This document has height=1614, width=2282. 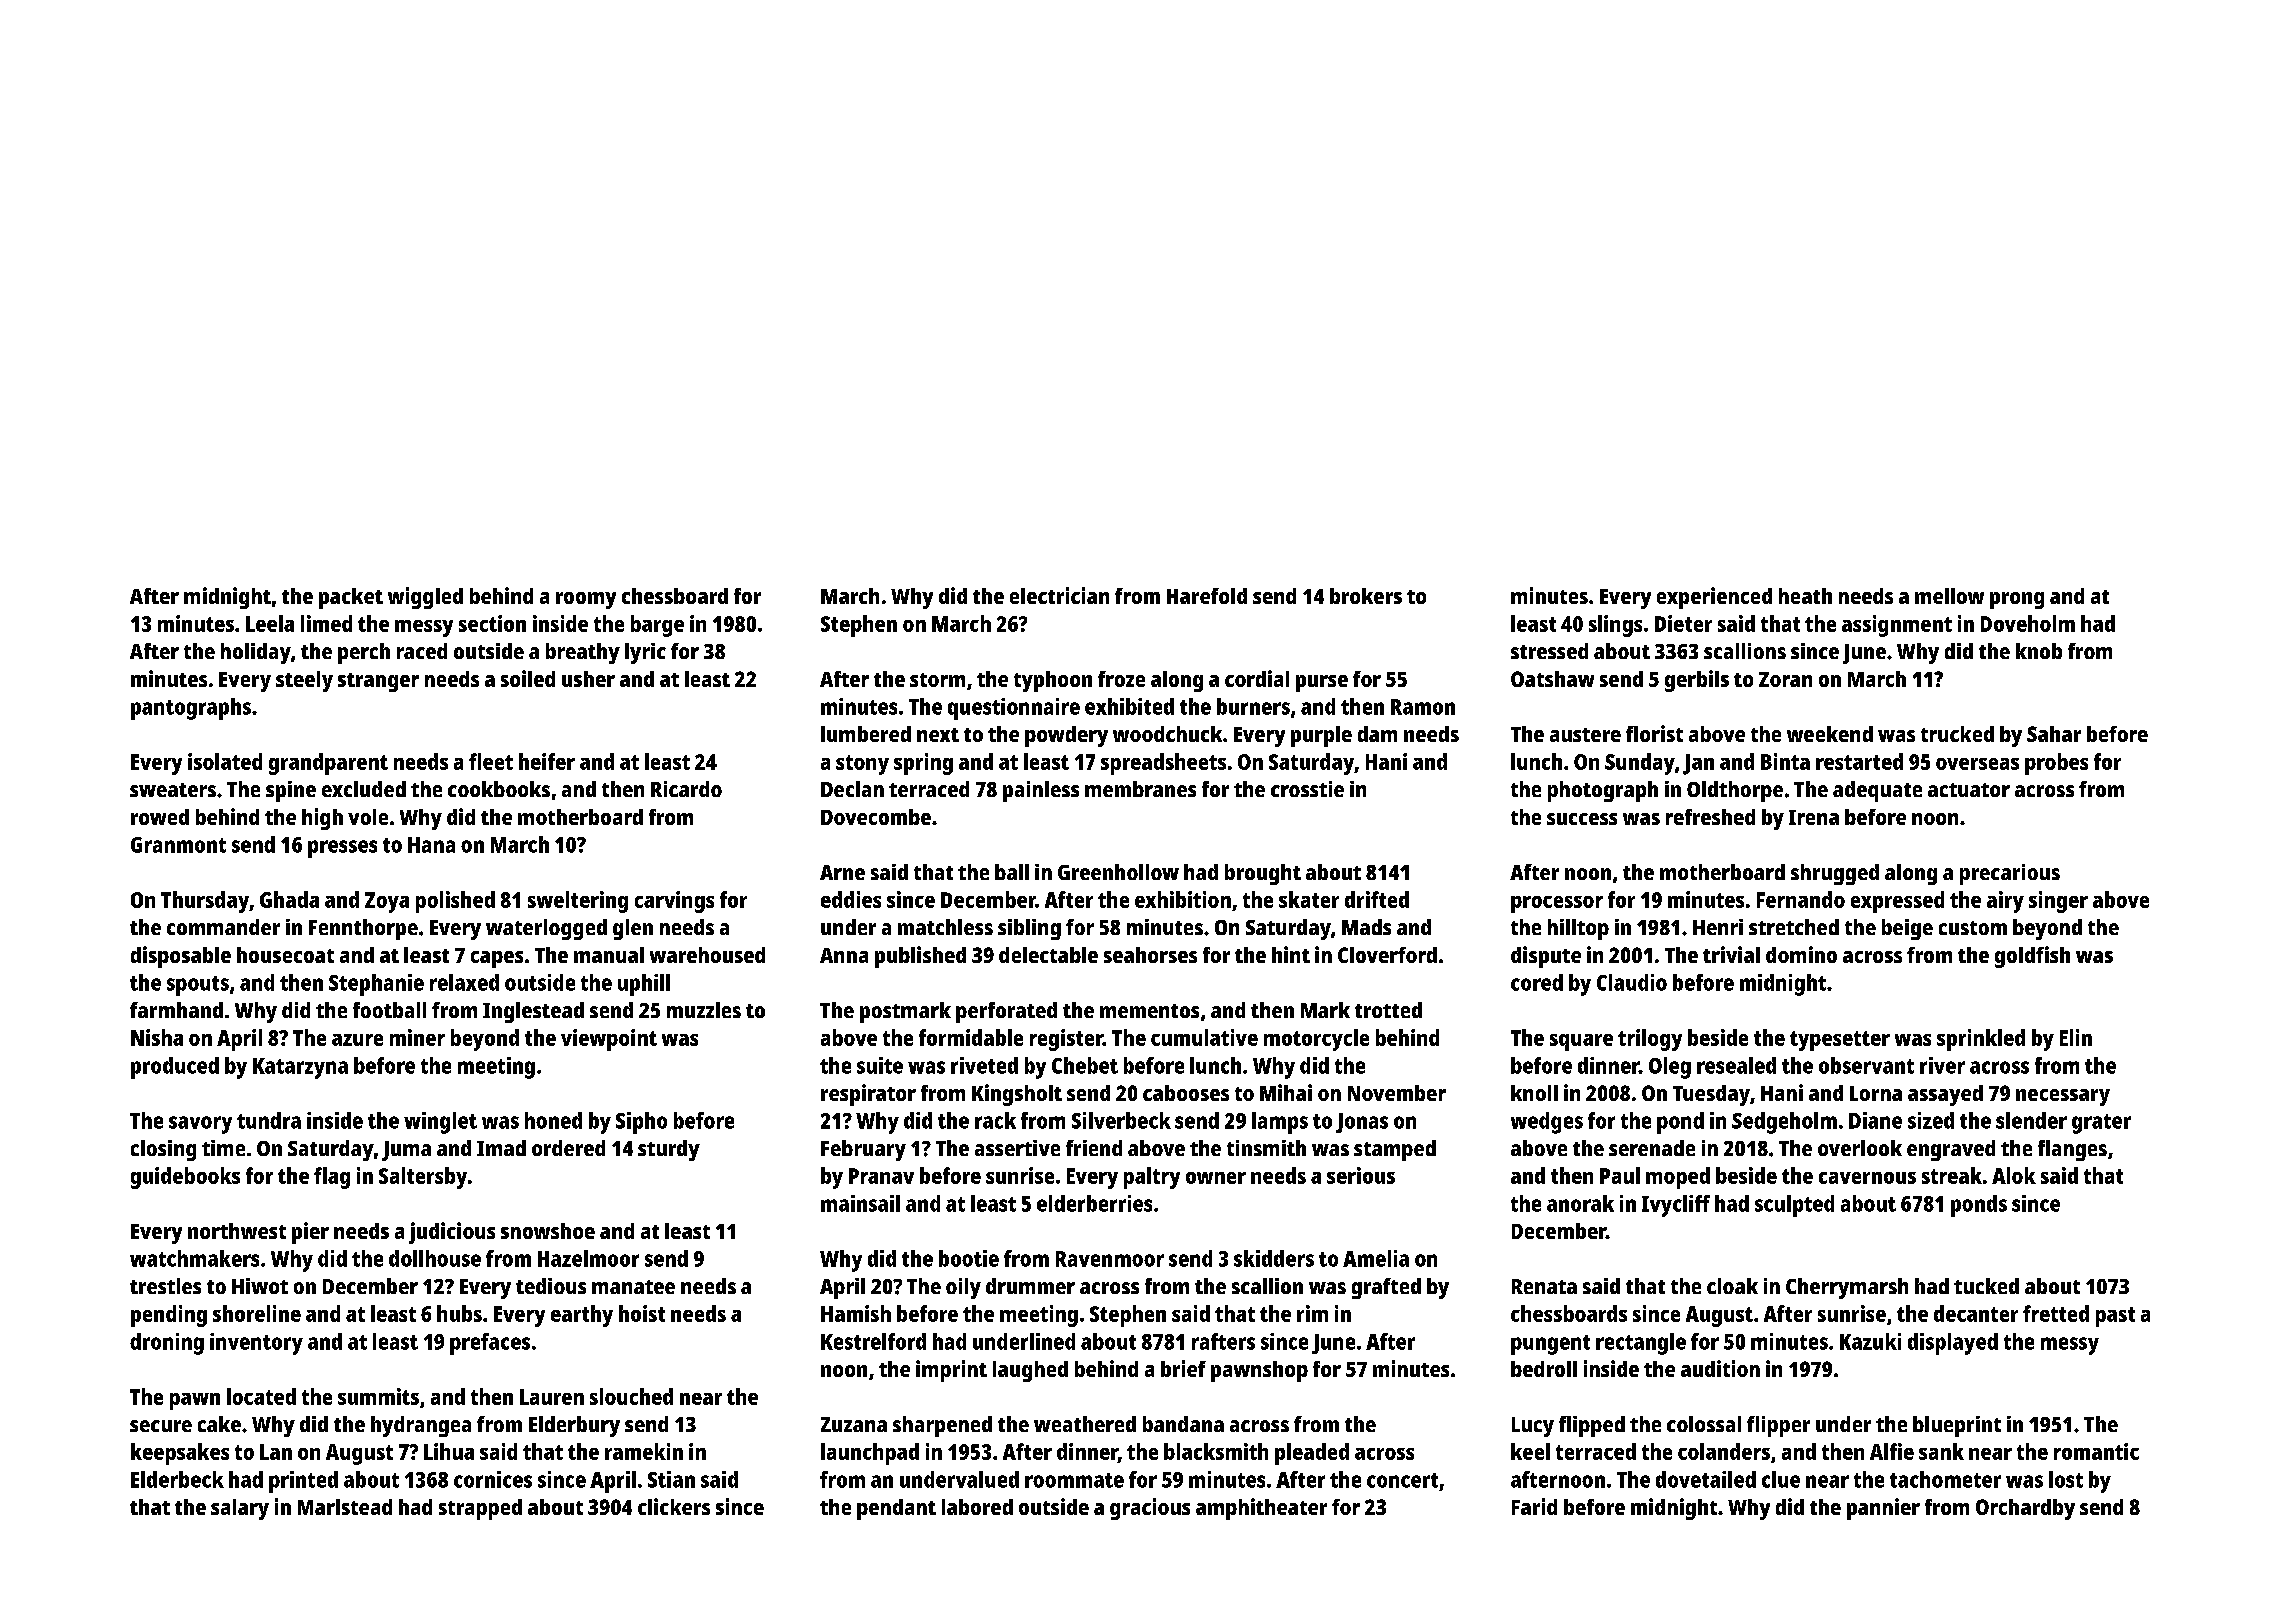 What do you see at coordinates (1670, 1068) in the document?
I see `Oleg` at bounding box center [1670, 1068].
